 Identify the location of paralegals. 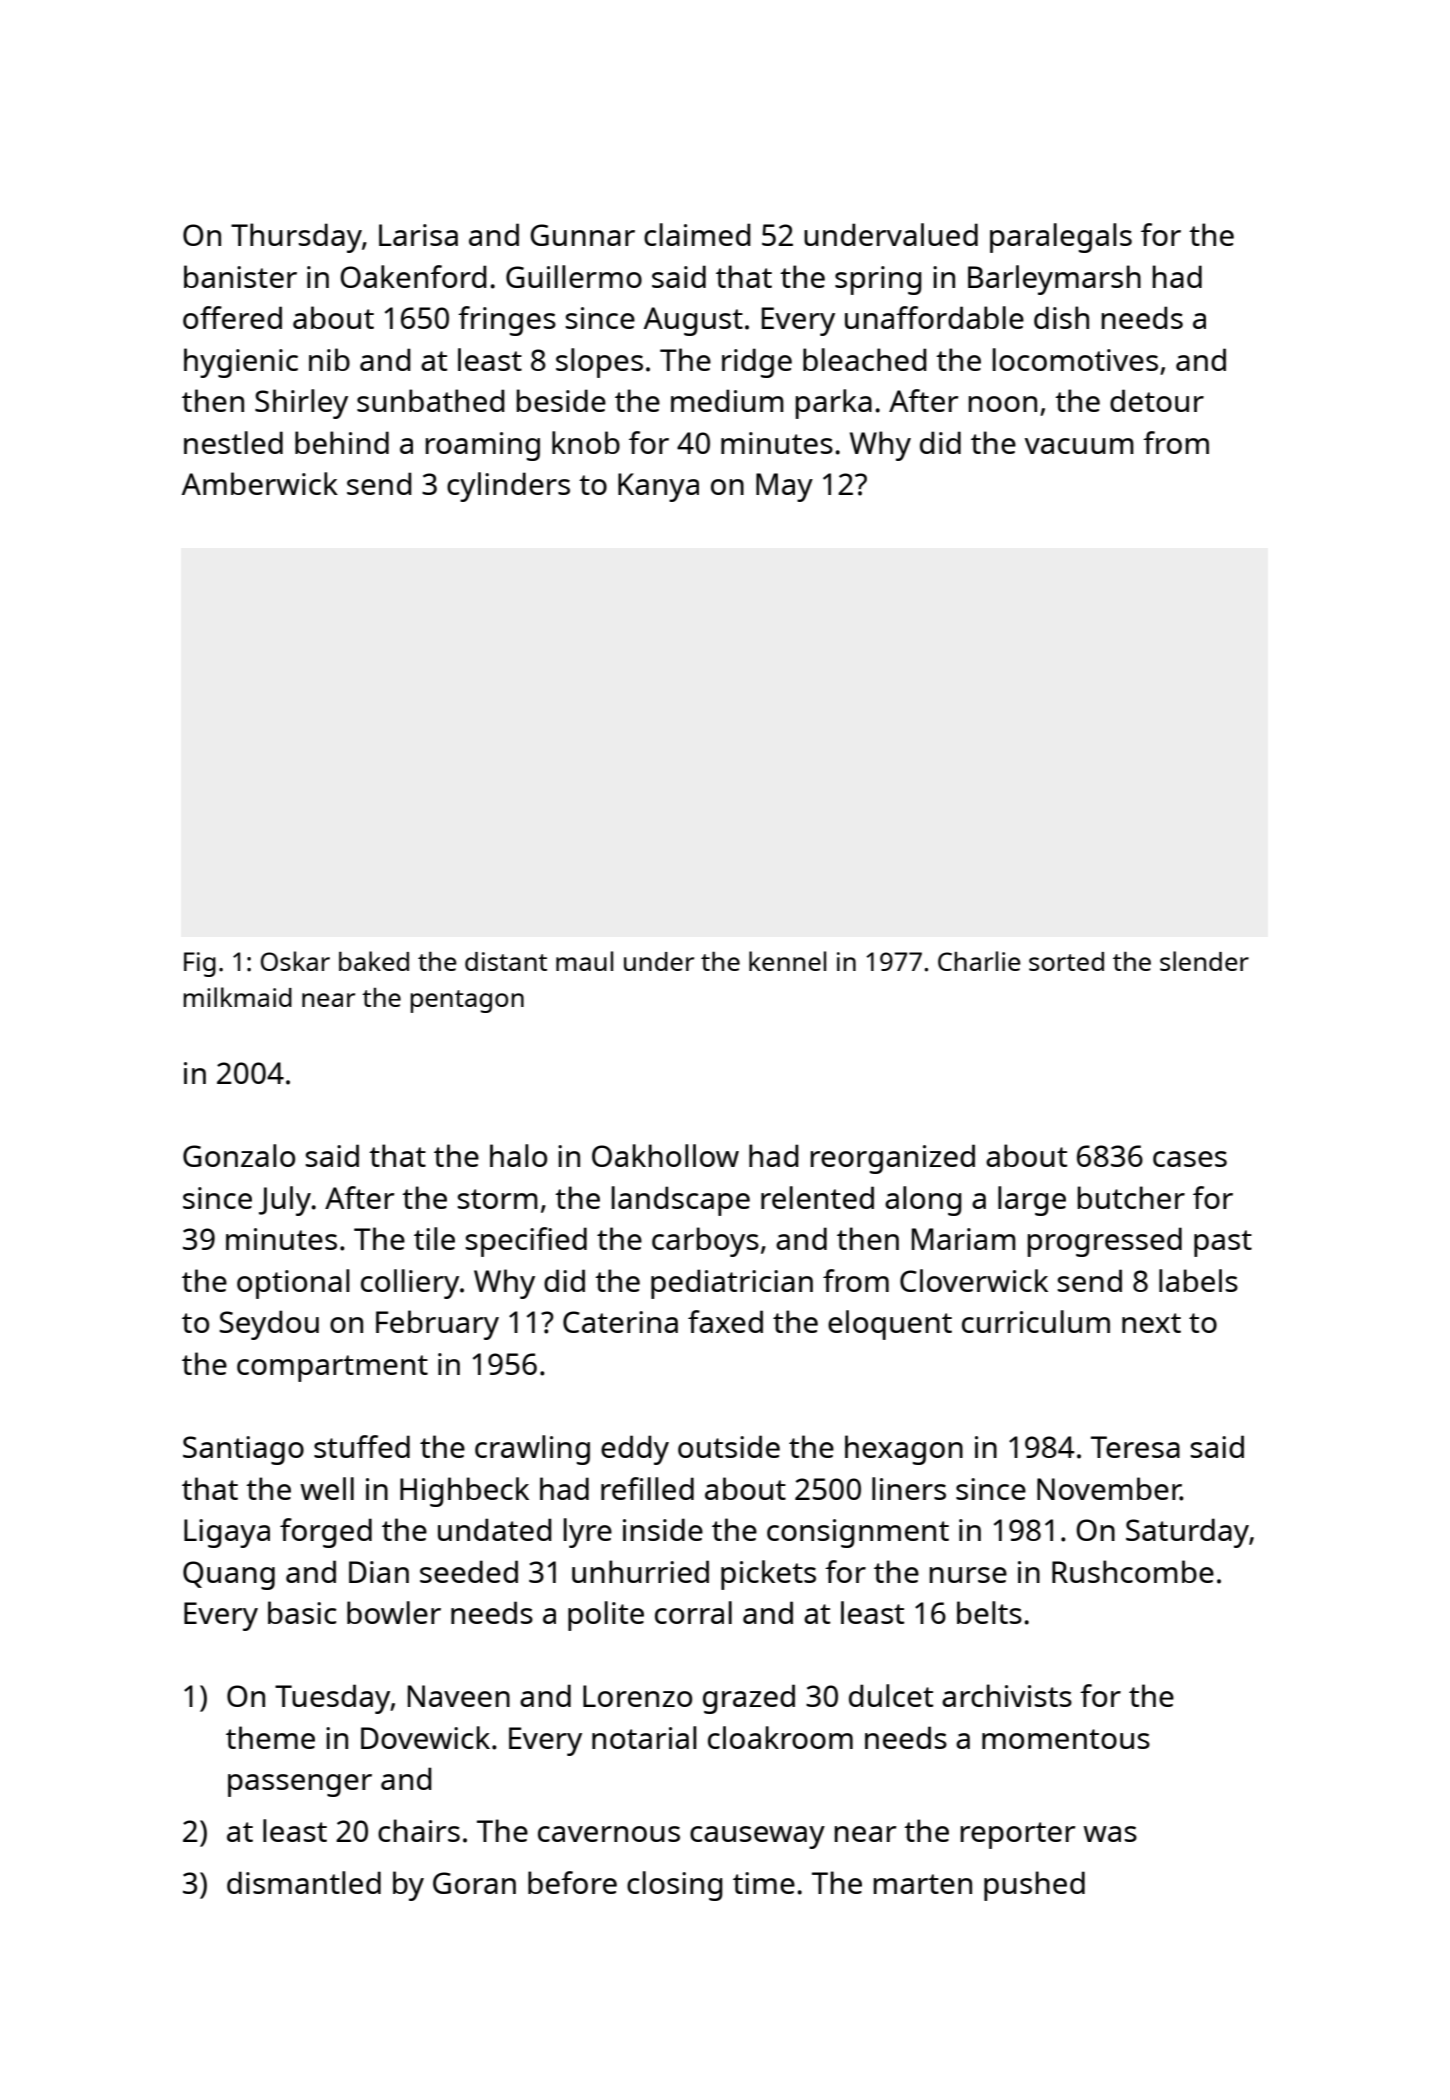
(1061, 238).
